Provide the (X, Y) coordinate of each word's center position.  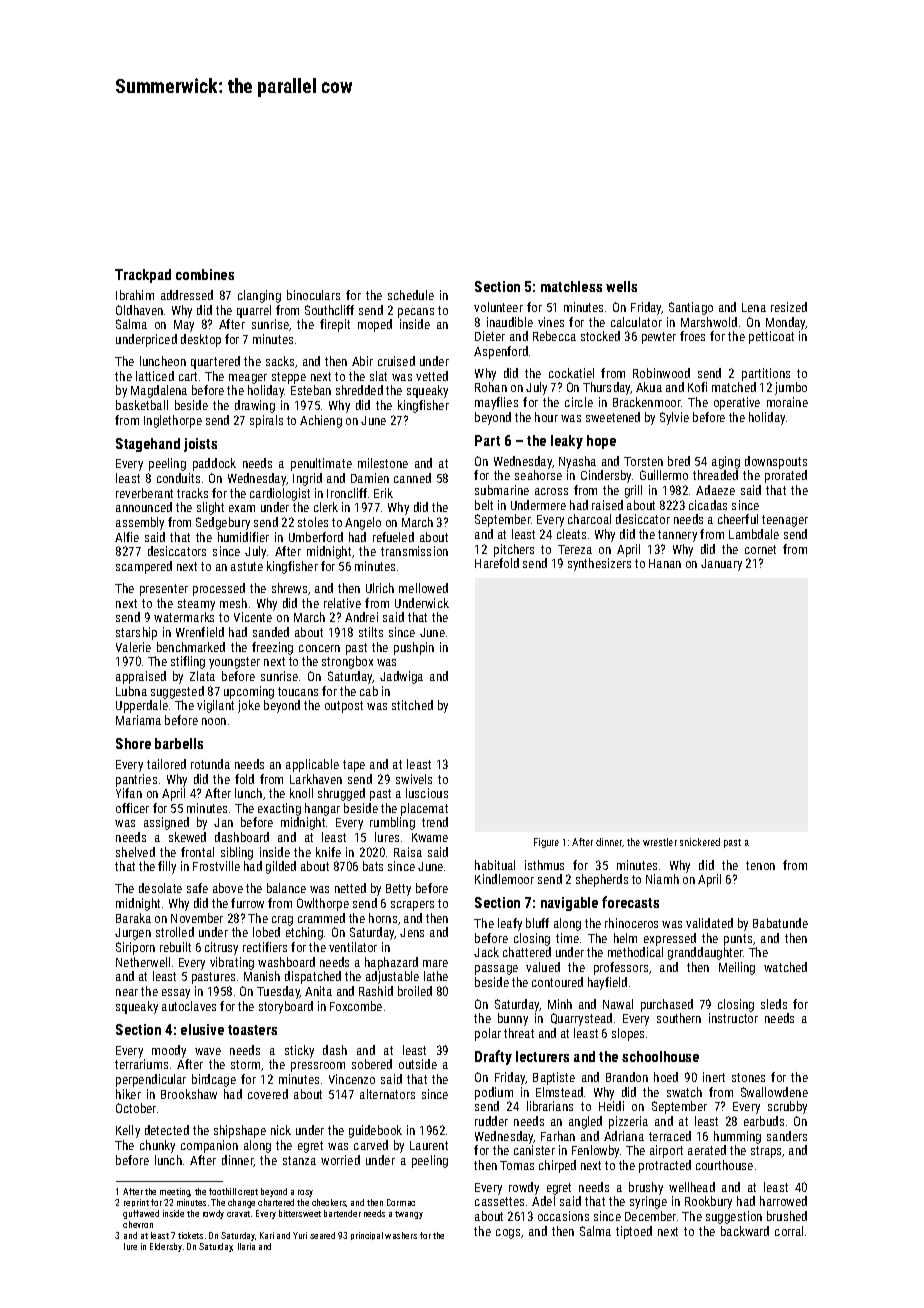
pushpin (414, 648)
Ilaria (246, 1246)
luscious (427, 793)
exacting (279, 809)
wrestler (660, 842)
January (721, 565)
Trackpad (143, 276)
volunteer (498, 307)
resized (789, 307)
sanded (271, 632)
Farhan (558, 1136)
